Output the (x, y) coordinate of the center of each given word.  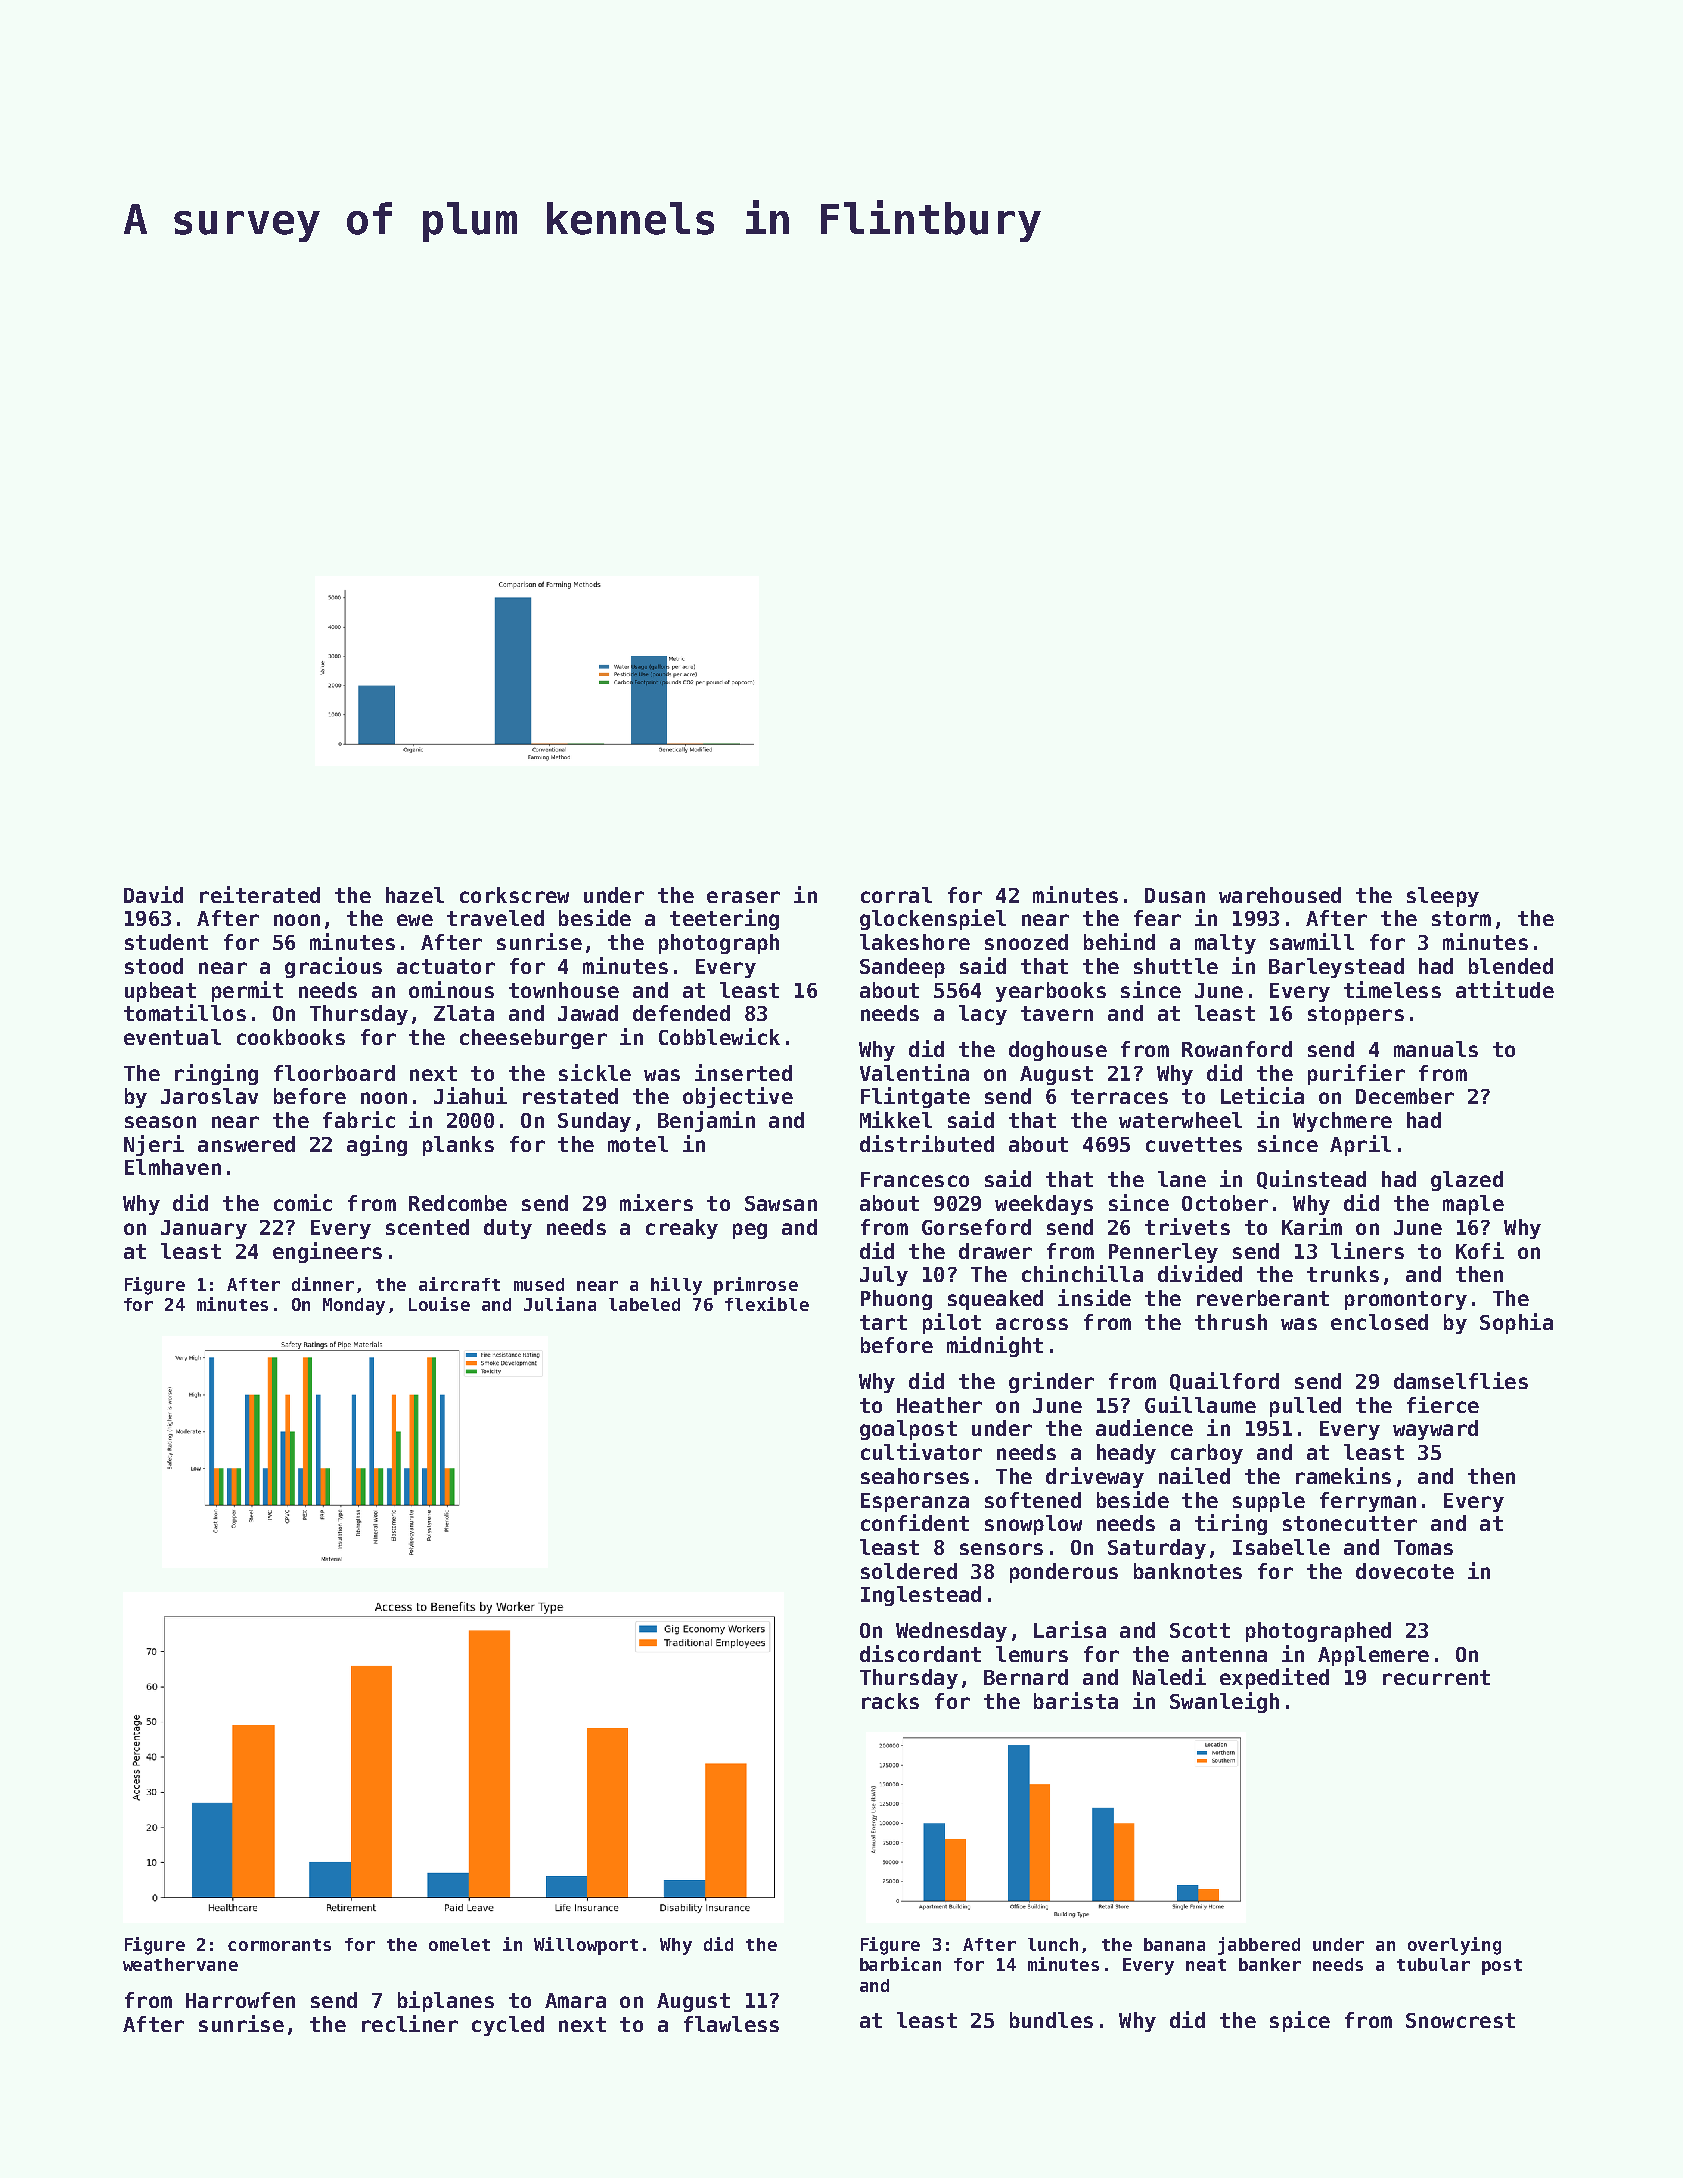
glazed (1467, 1181)
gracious (333, 967)
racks (890, 1701)
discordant (920, 1653)
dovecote (1405, 1571)
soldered (909, 1571)
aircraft (459, 1284)
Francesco (915, 1179)
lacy (983, 1015)
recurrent (1436, 1677)
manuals (1436, 1049)
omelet (459, 1944)
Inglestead (921, 1596)
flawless (731, 2024)
